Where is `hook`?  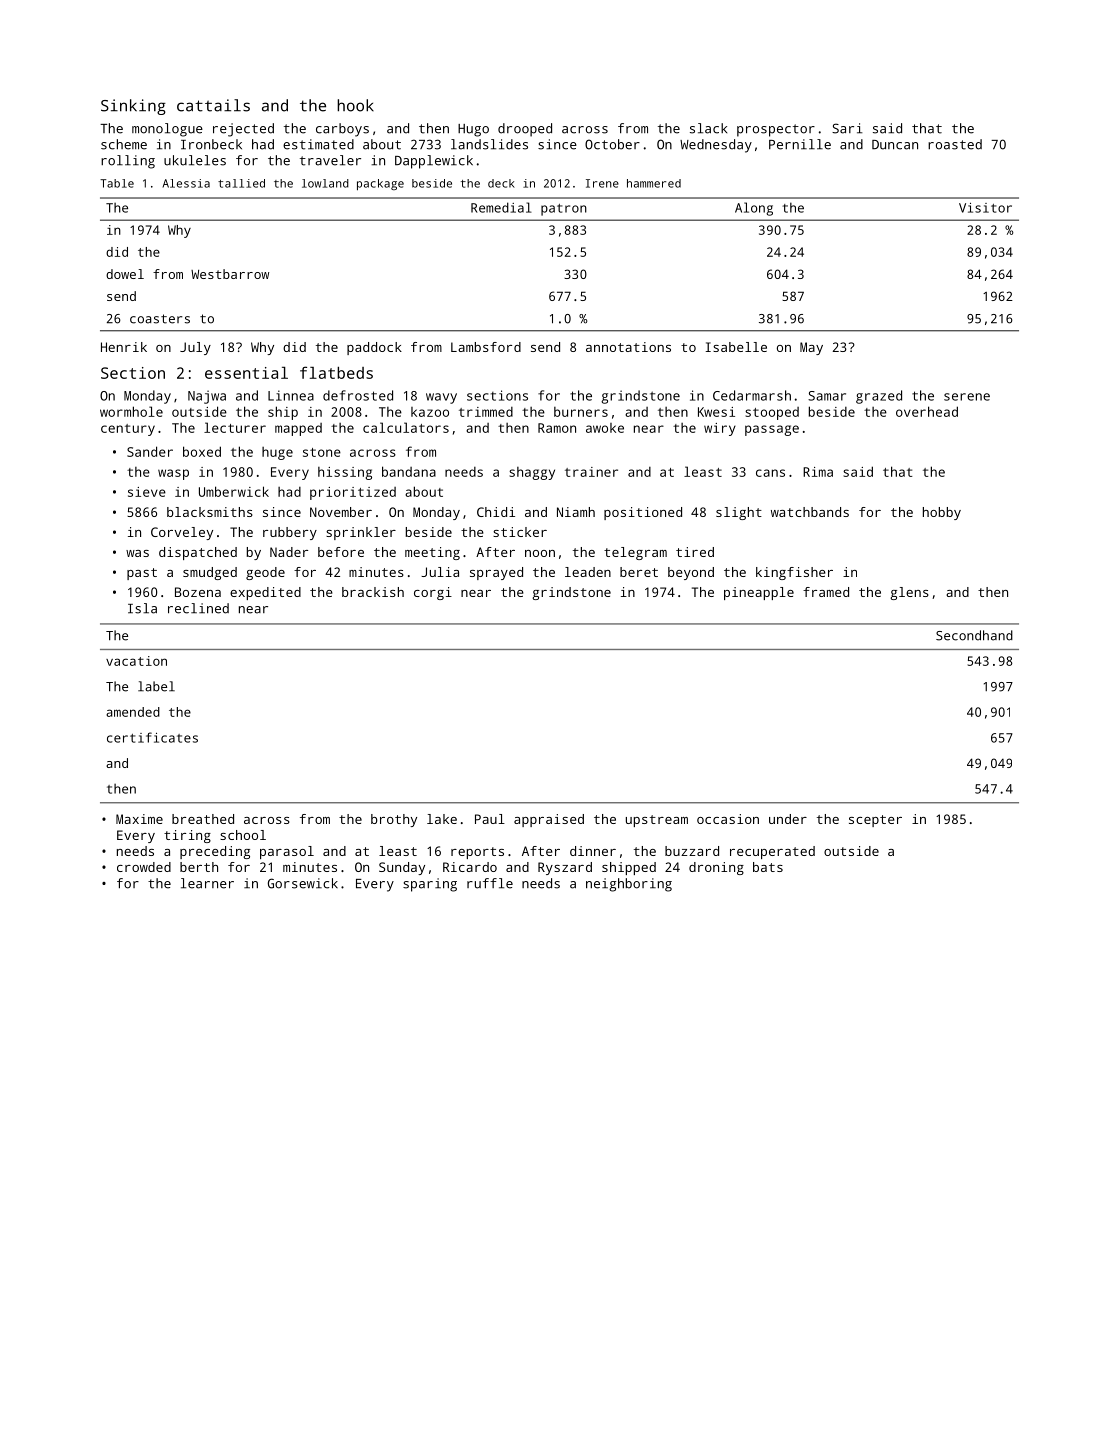
hook is located at coordinates (355, 105).
